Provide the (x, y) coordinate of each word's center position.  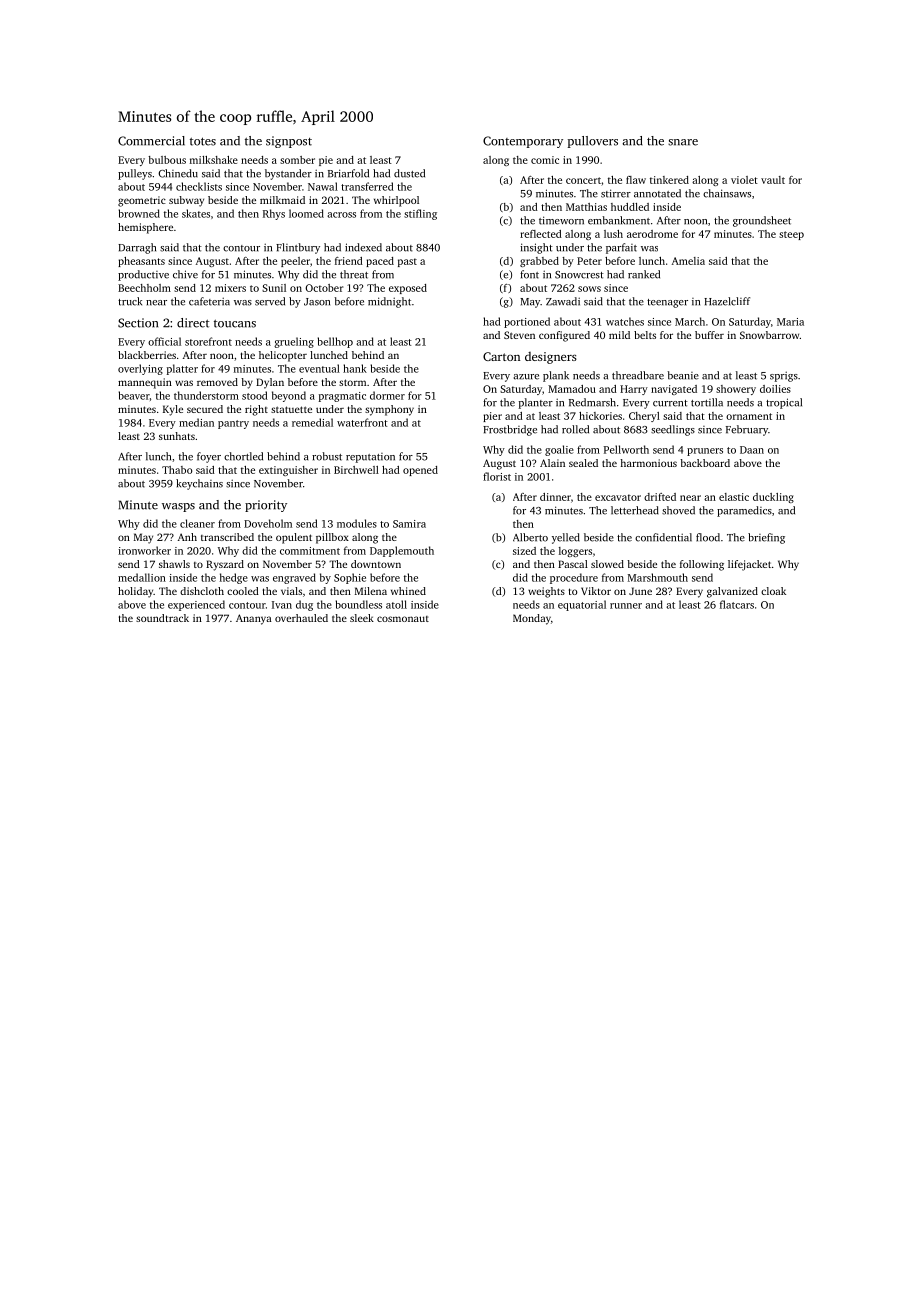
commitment (310, 551)
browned (139, 213)
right (256, 410)
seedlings (673, 430)
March (690, 321)
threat (354, 274)
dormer (387, 395)
